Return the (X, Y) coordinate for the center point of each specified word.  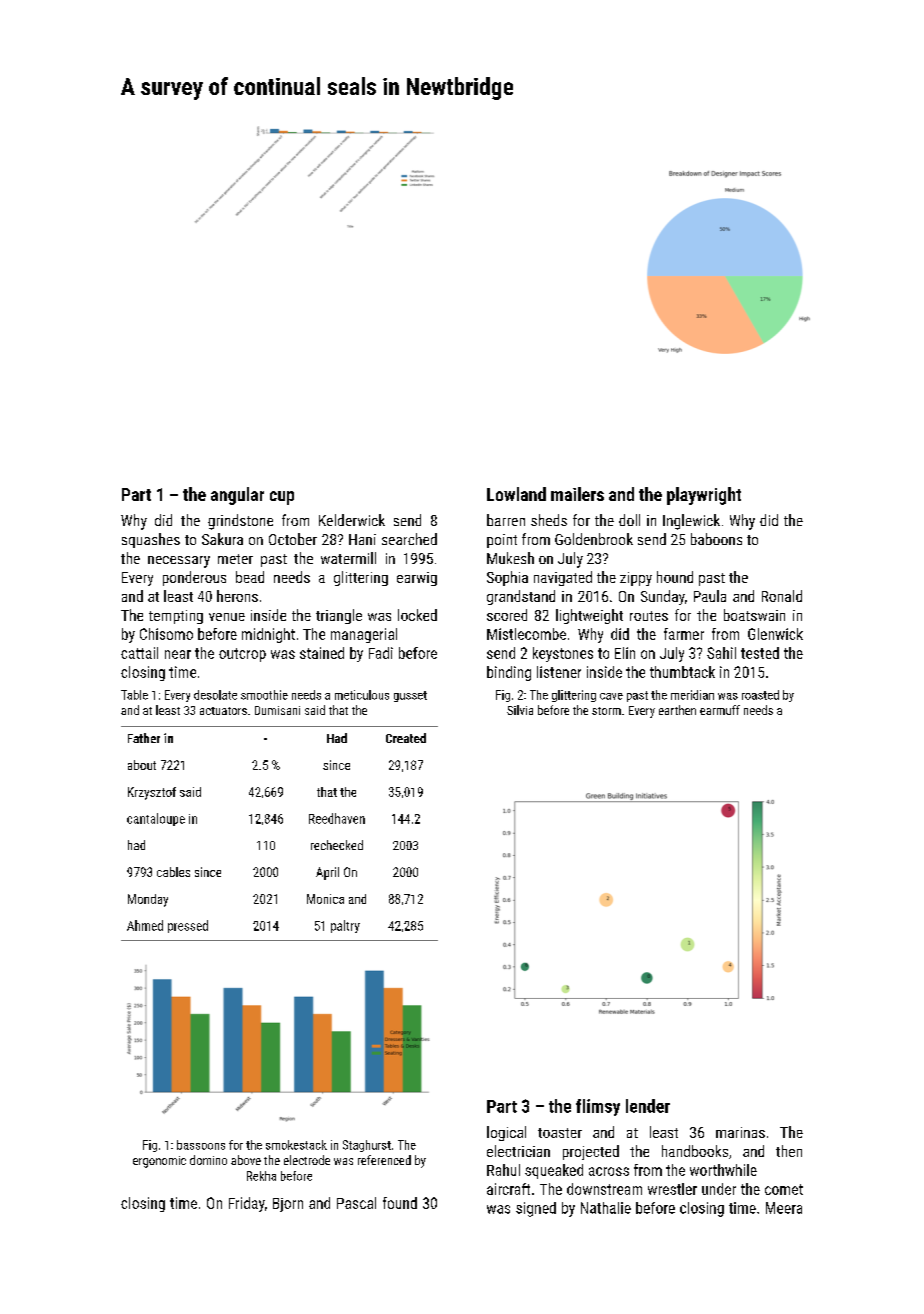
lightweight (589, 616)
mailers (577, 494)
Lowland (516, 494)
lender (648, 1106)
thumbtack (682, 672)
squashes (151, 540)
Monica (325, 899)
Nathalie (606, 1208)
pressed (188, 926)
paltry (345, 926)
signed (536, 1209)
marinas (740, 1132)
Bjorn (288, 1205)
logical (506, 1133)
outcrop (242, 655)
